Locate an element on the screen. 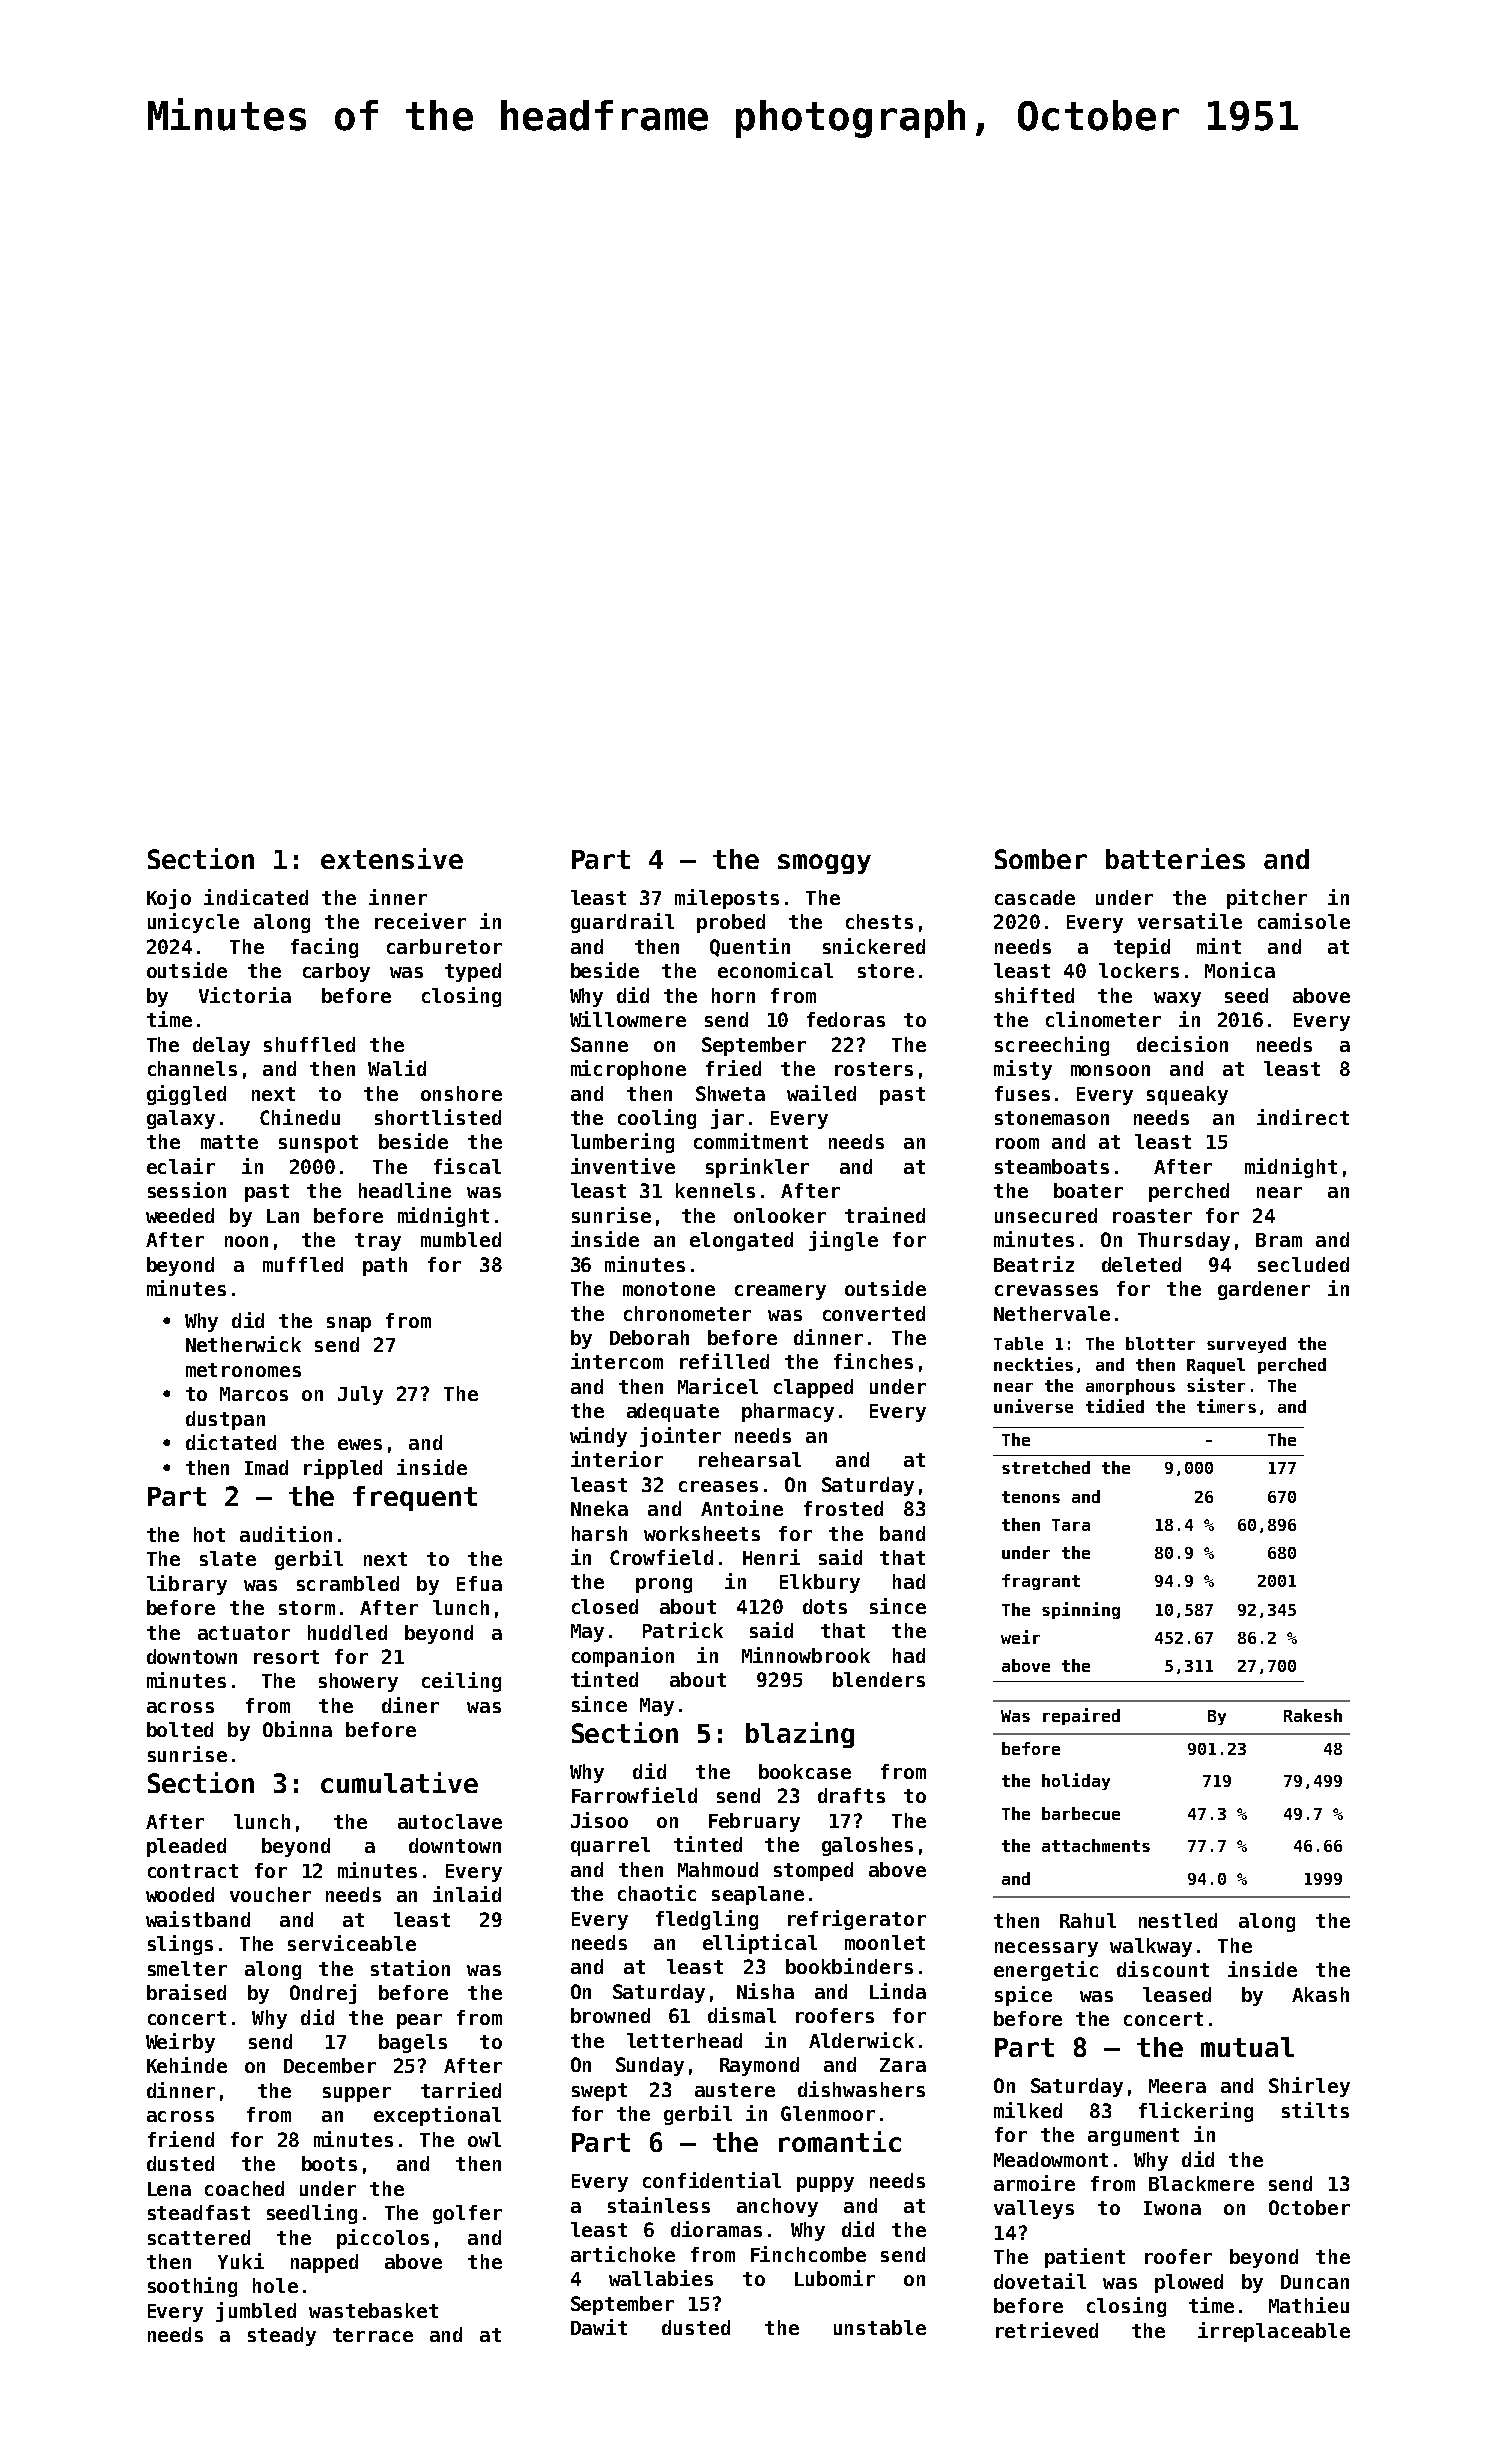  dots is located at coordinates (825, 1606).
